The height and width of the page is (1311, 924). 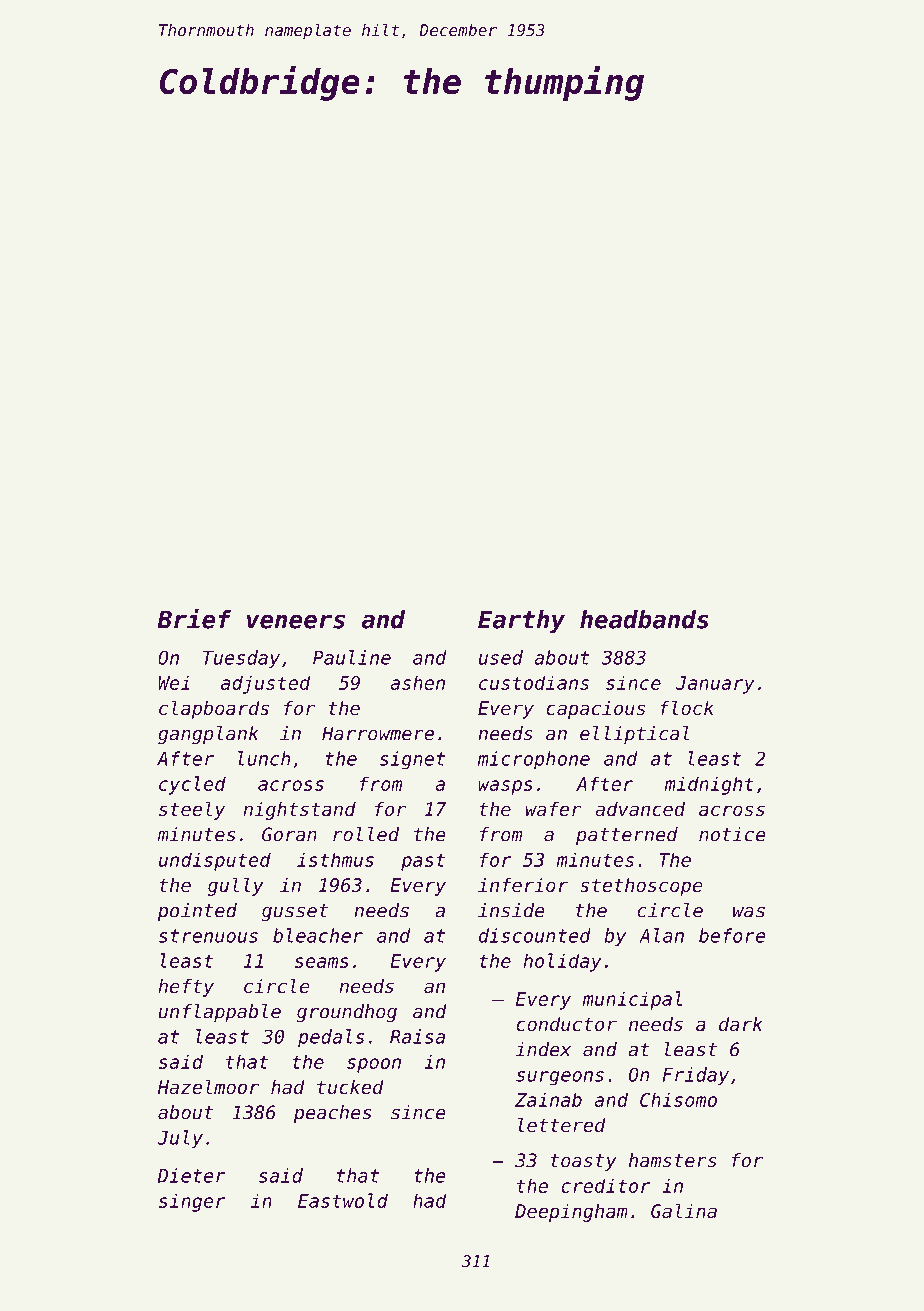 What do you see at coordinates (632, 1000) in the page?
I see `municipal` at bounding box center [632, 1000].
